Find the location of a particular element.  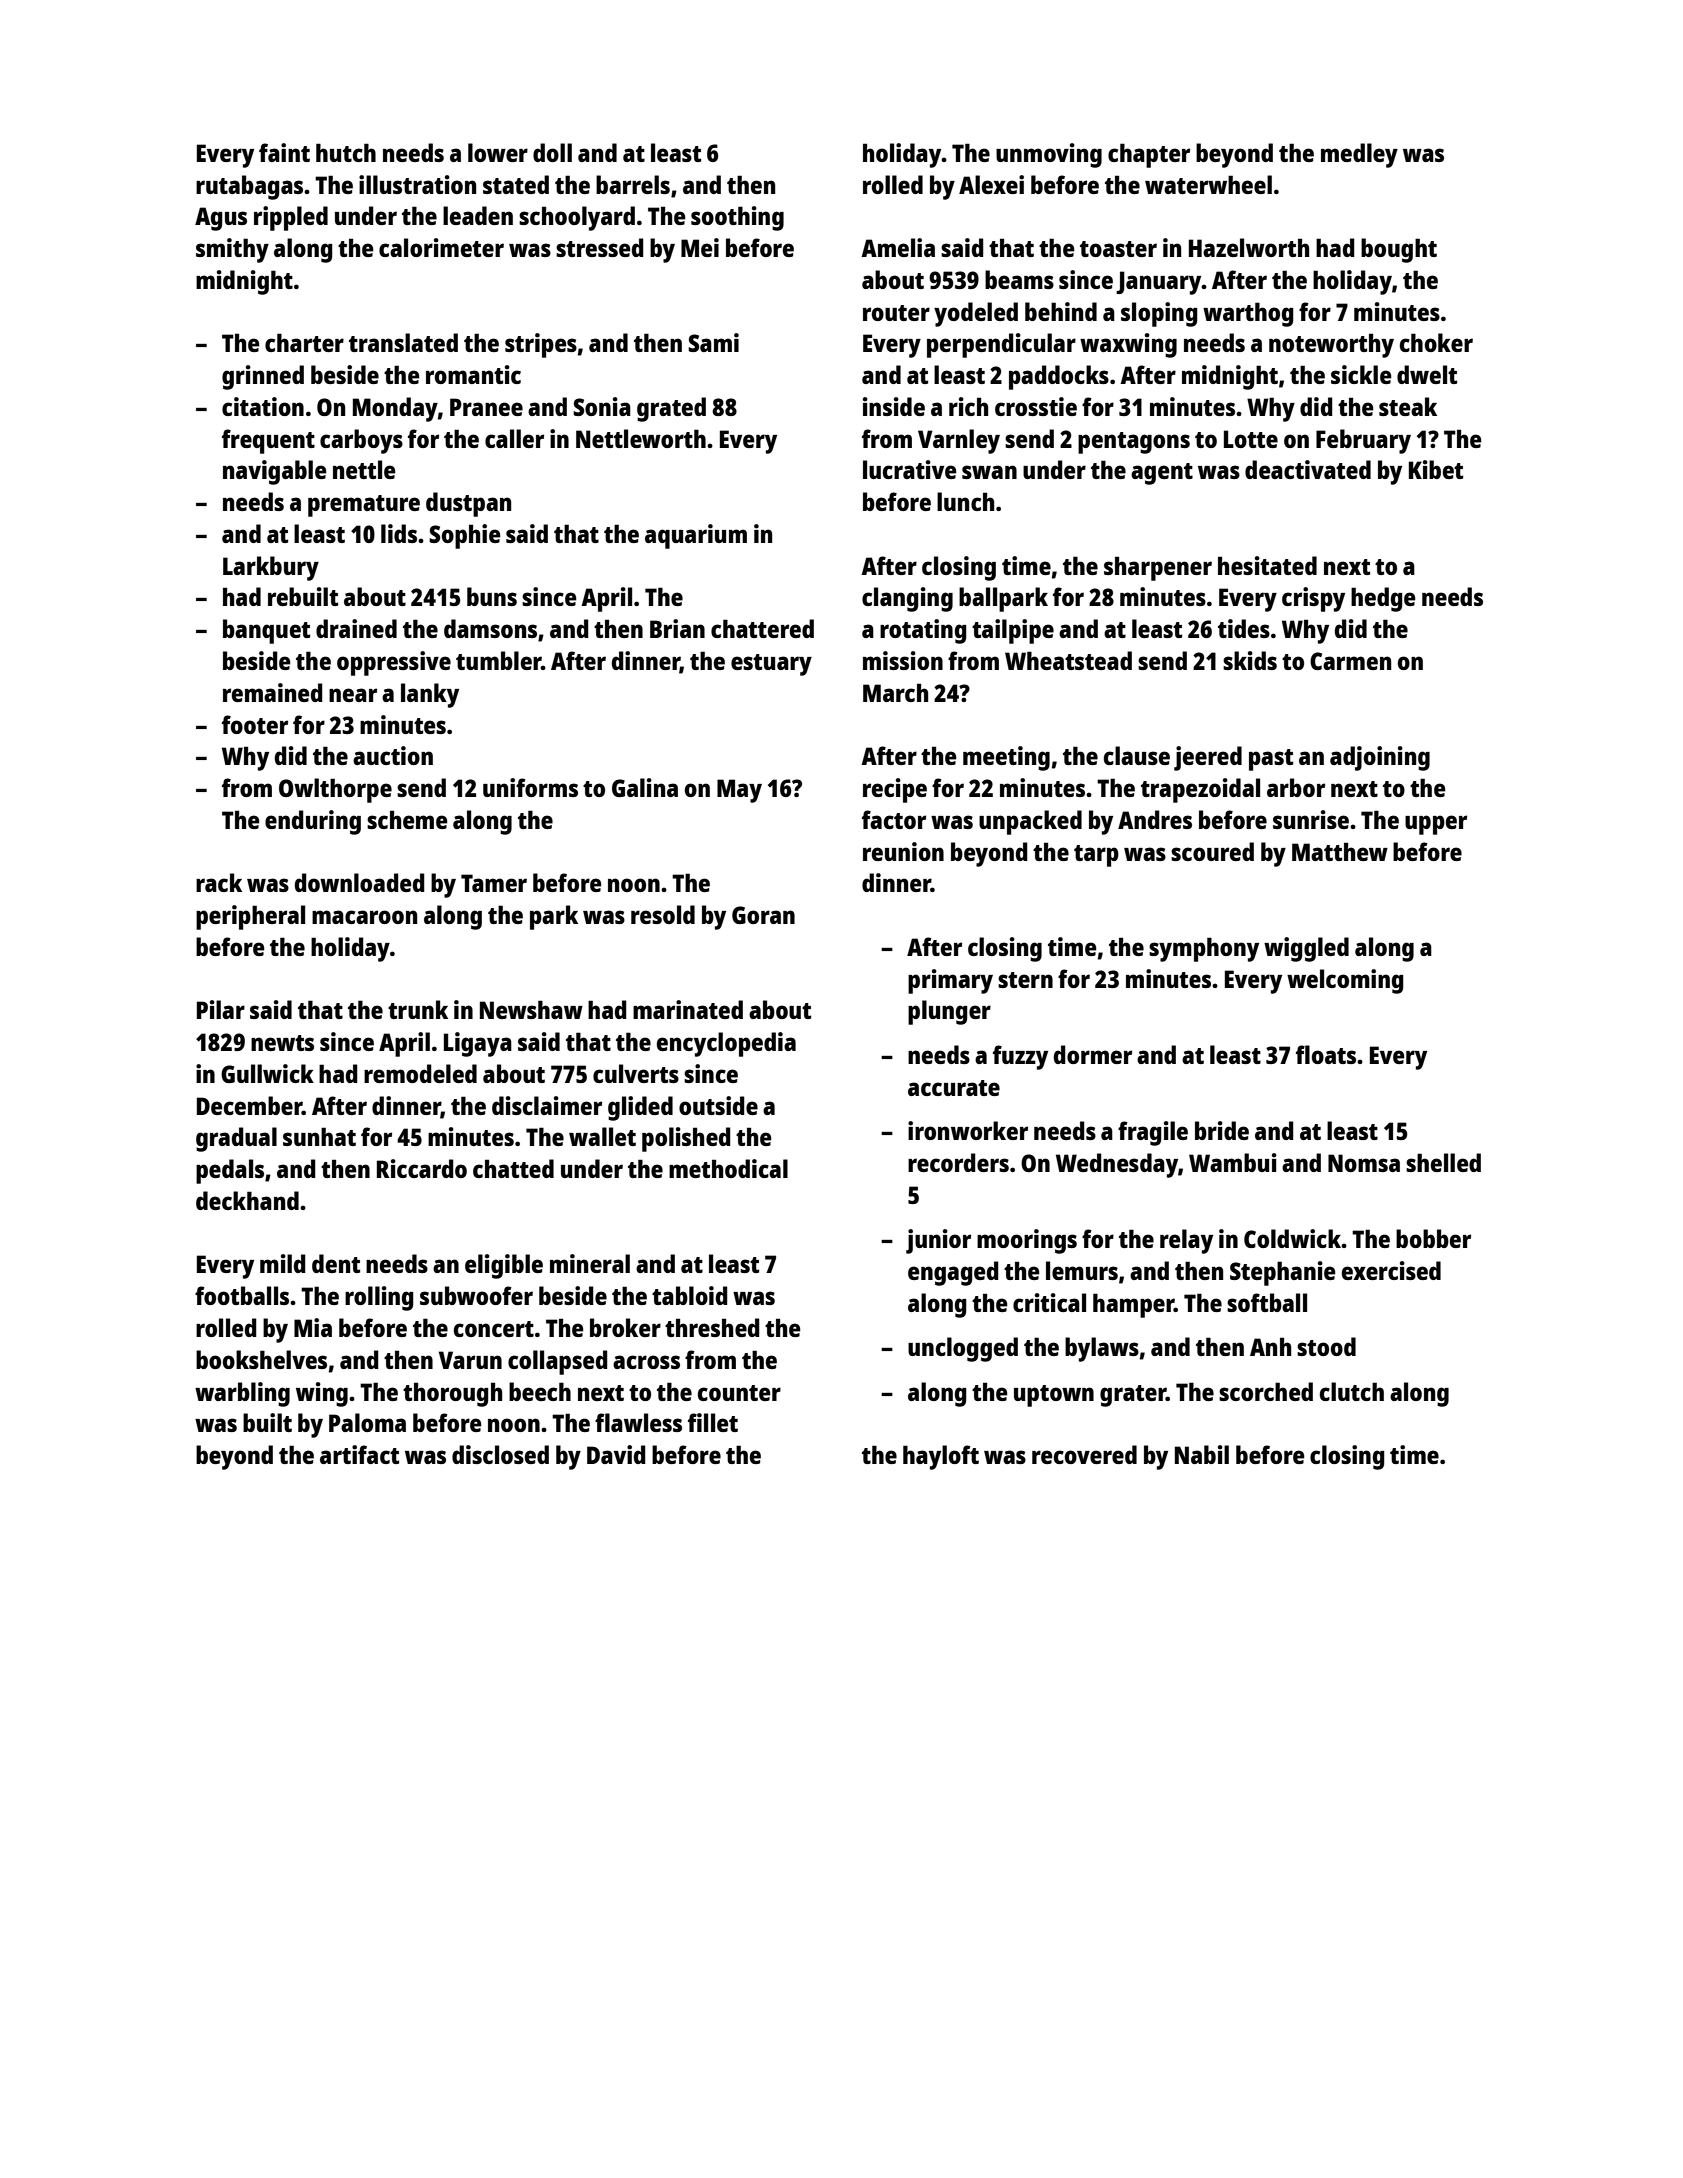

rack is located at coordinates (219, 882).
